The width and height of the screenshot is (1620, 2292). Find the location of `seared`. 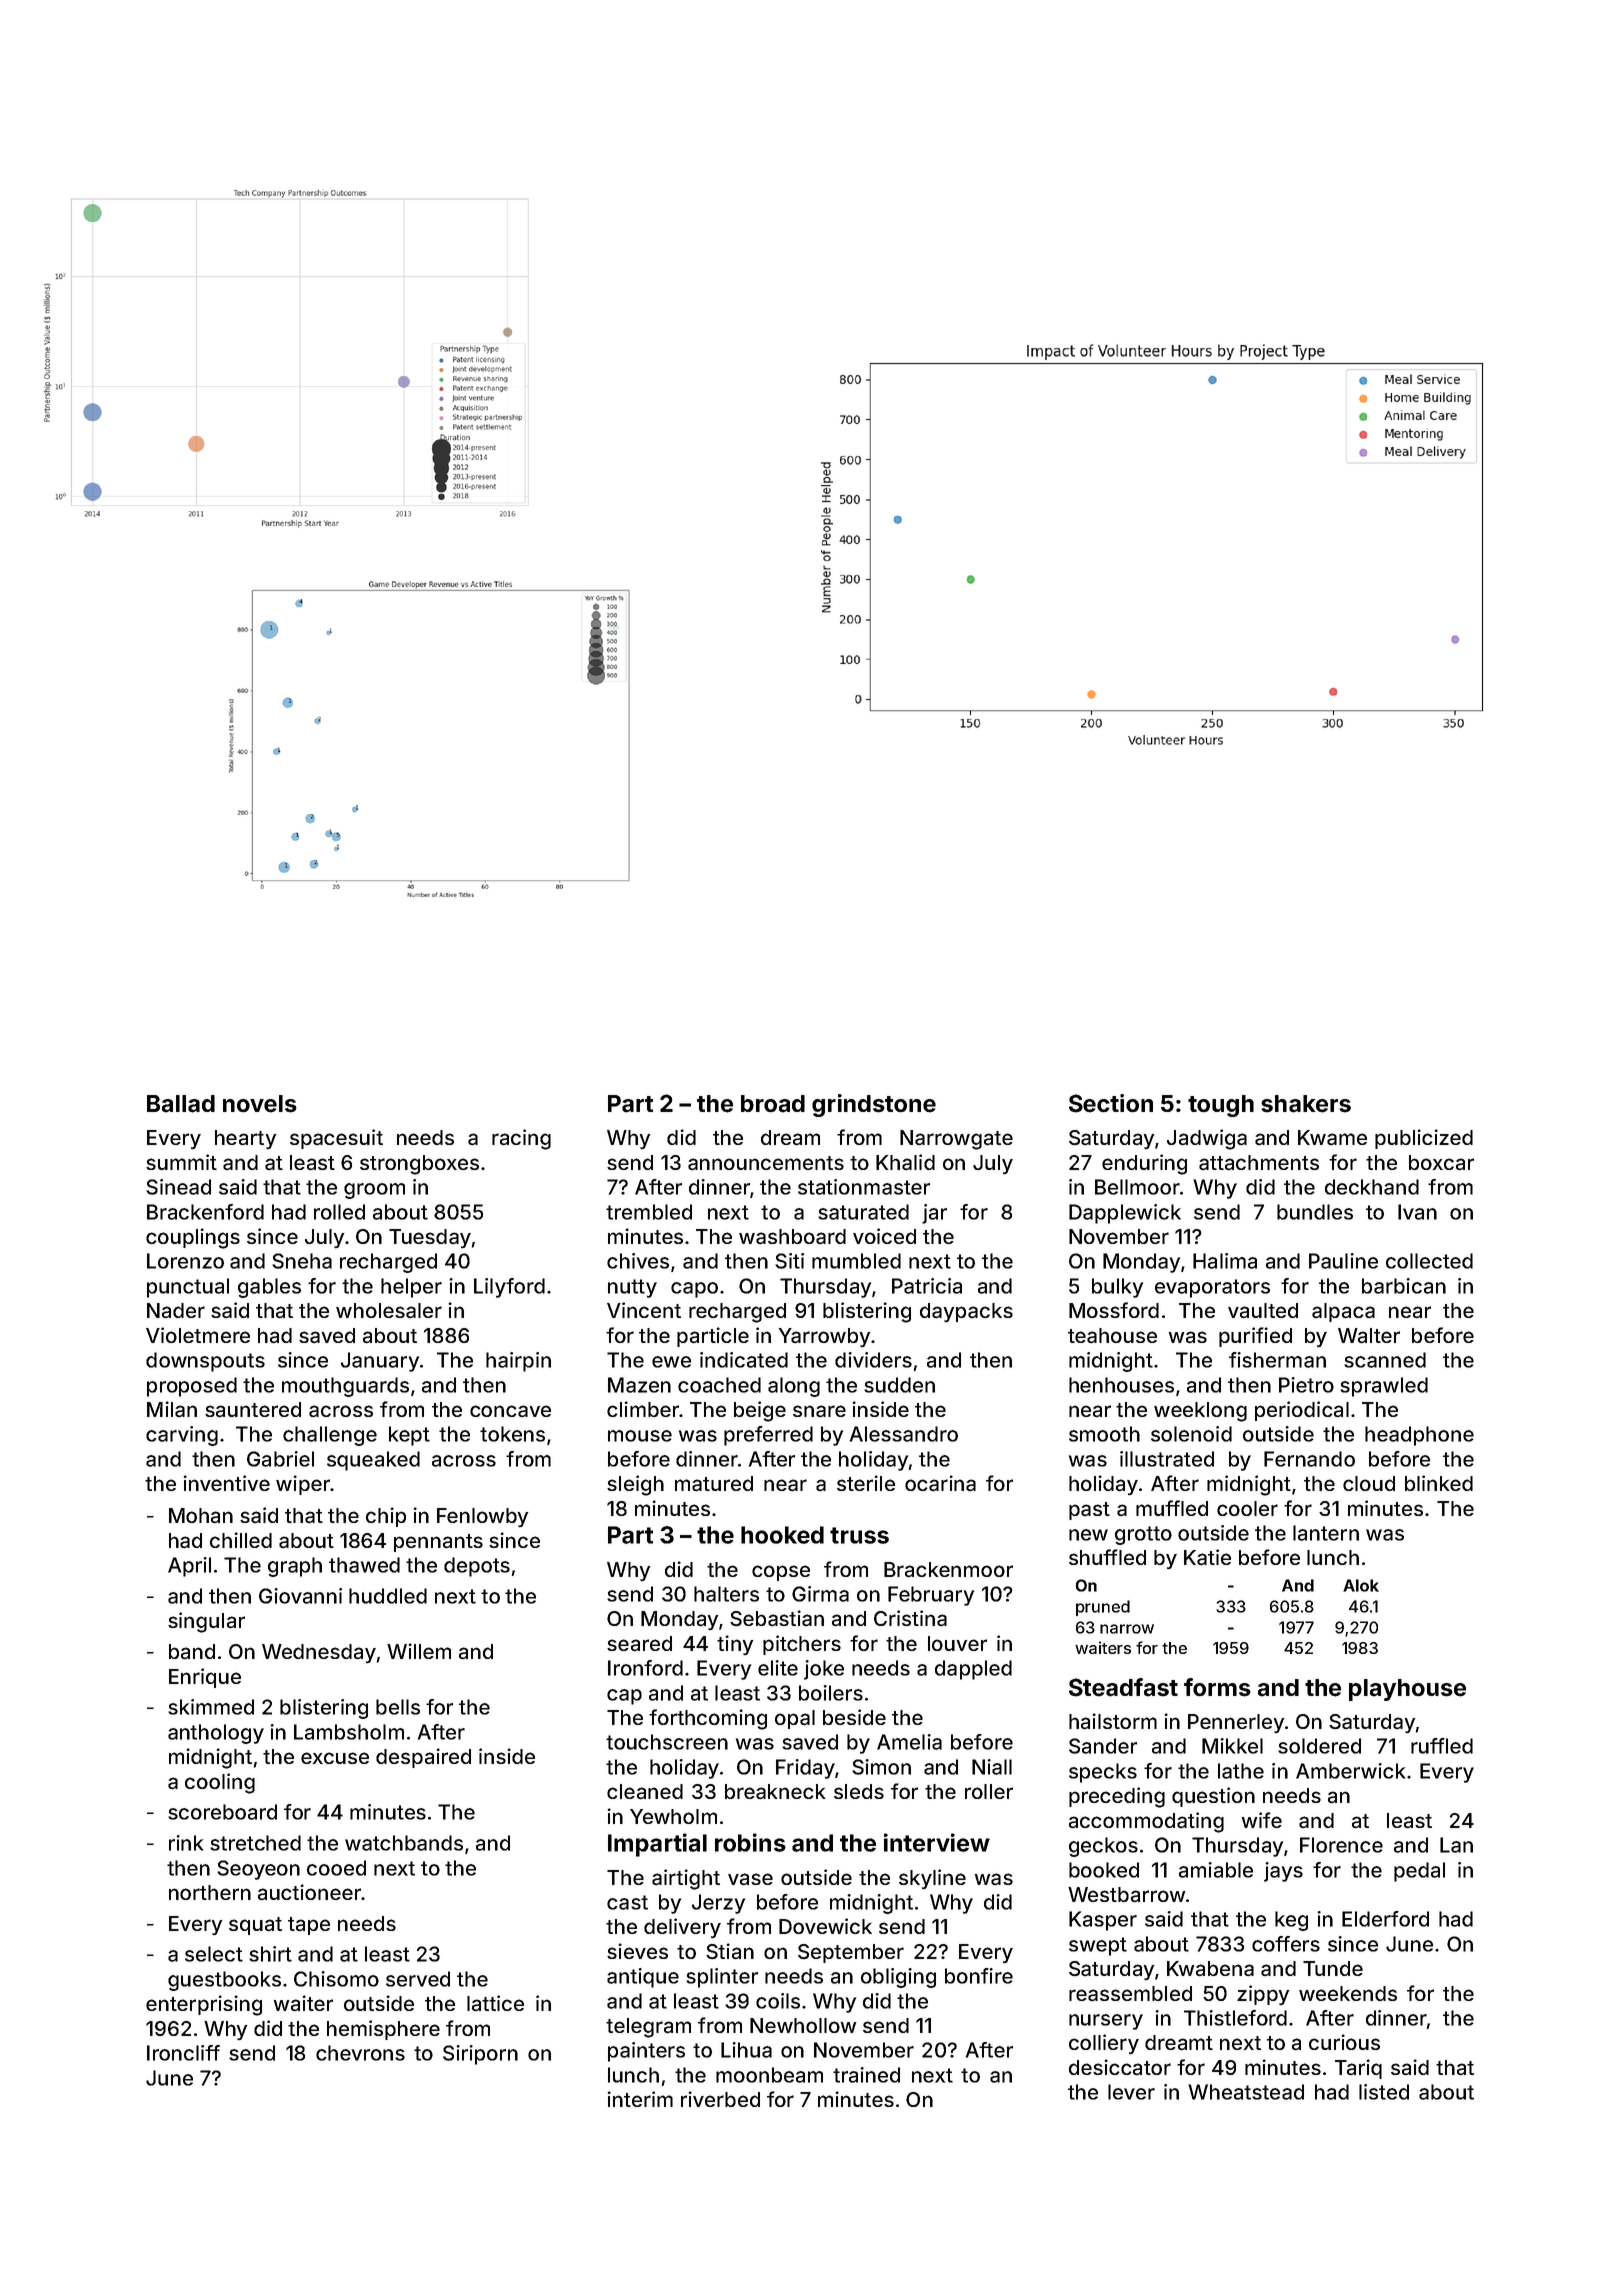

seared is located at coordinates (639, 1643).
